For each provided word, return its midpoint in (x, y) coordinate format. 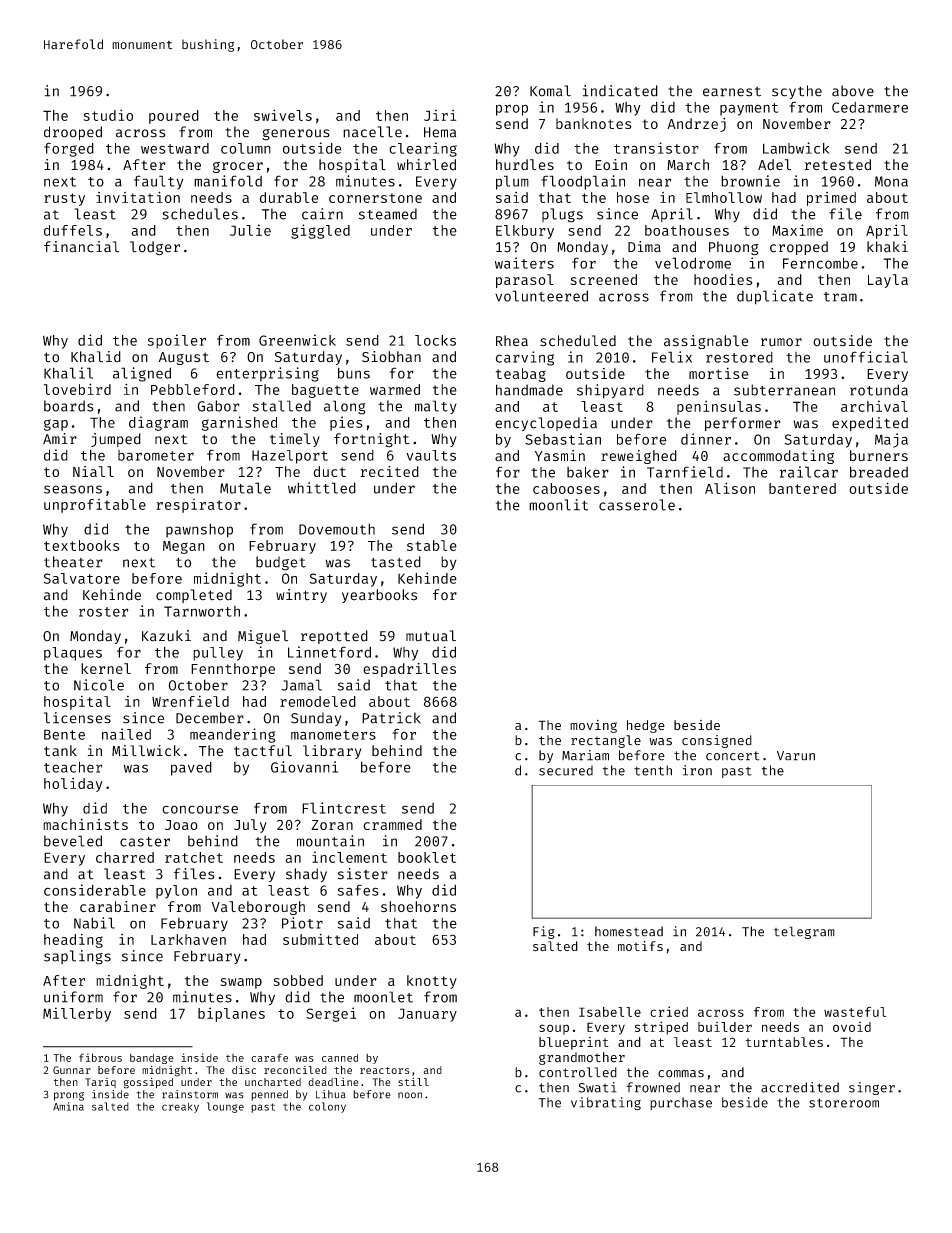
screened (604, 279)
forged (69, 149)
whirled (426, 164)
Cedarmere (870, 107)
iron (697, 770)
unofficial (866, 357)
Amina (68, 1106)
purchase (681, 1103)
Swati (598, 1087)
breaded (879, 472)
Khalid (96, 357)
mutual (431, 636)
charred (125, 857)
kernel (106, 668)
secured (566, 770)
